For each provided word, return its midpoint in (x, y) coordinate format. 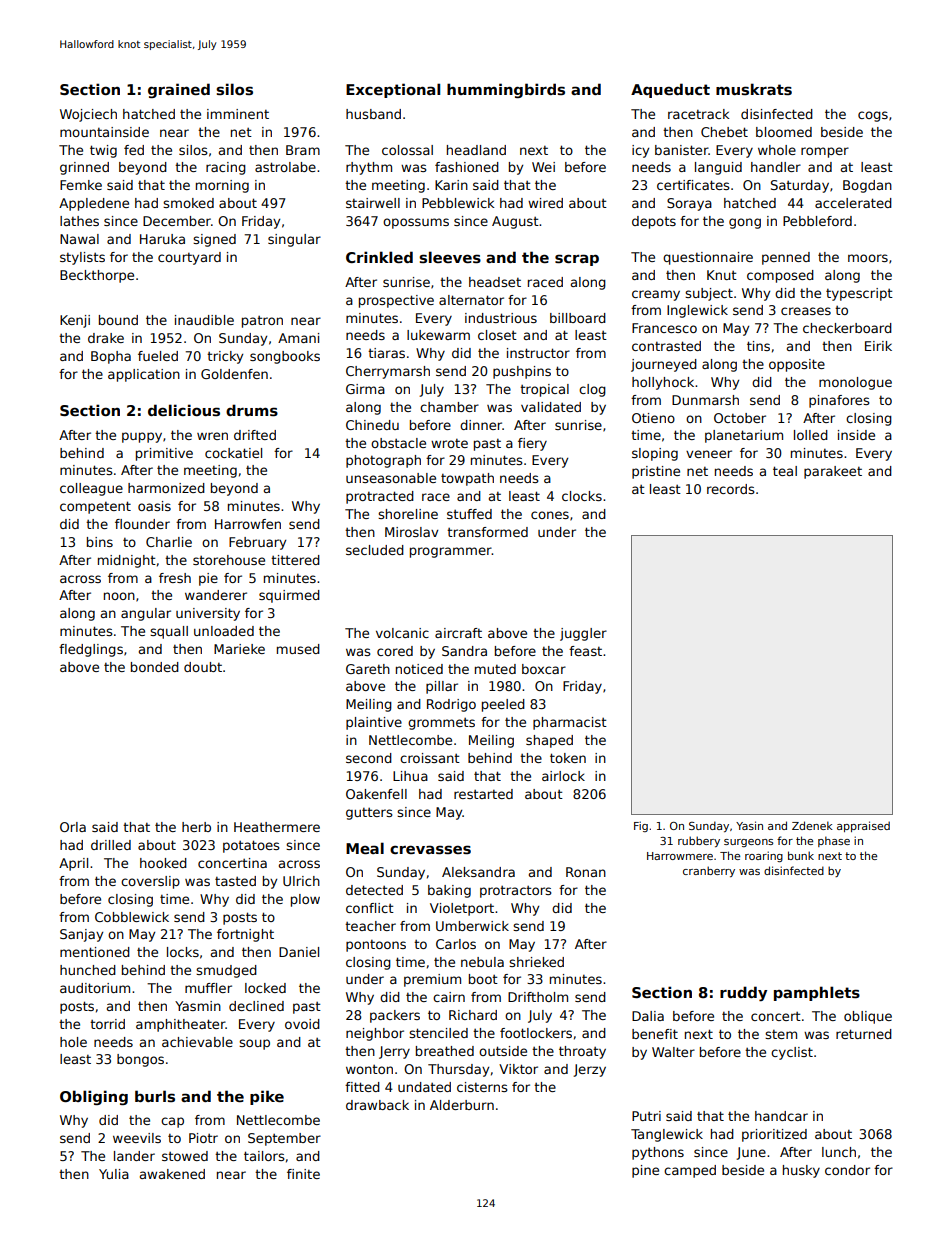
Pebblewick (458, 203)
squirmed (289, 596)
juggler (583, 634)
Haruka (162, 239)
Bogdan (867, 186)
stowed (185, 1156)
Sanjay (81, 935)
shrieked (536, 962)
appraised (863, 826)
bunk (801, 855)
